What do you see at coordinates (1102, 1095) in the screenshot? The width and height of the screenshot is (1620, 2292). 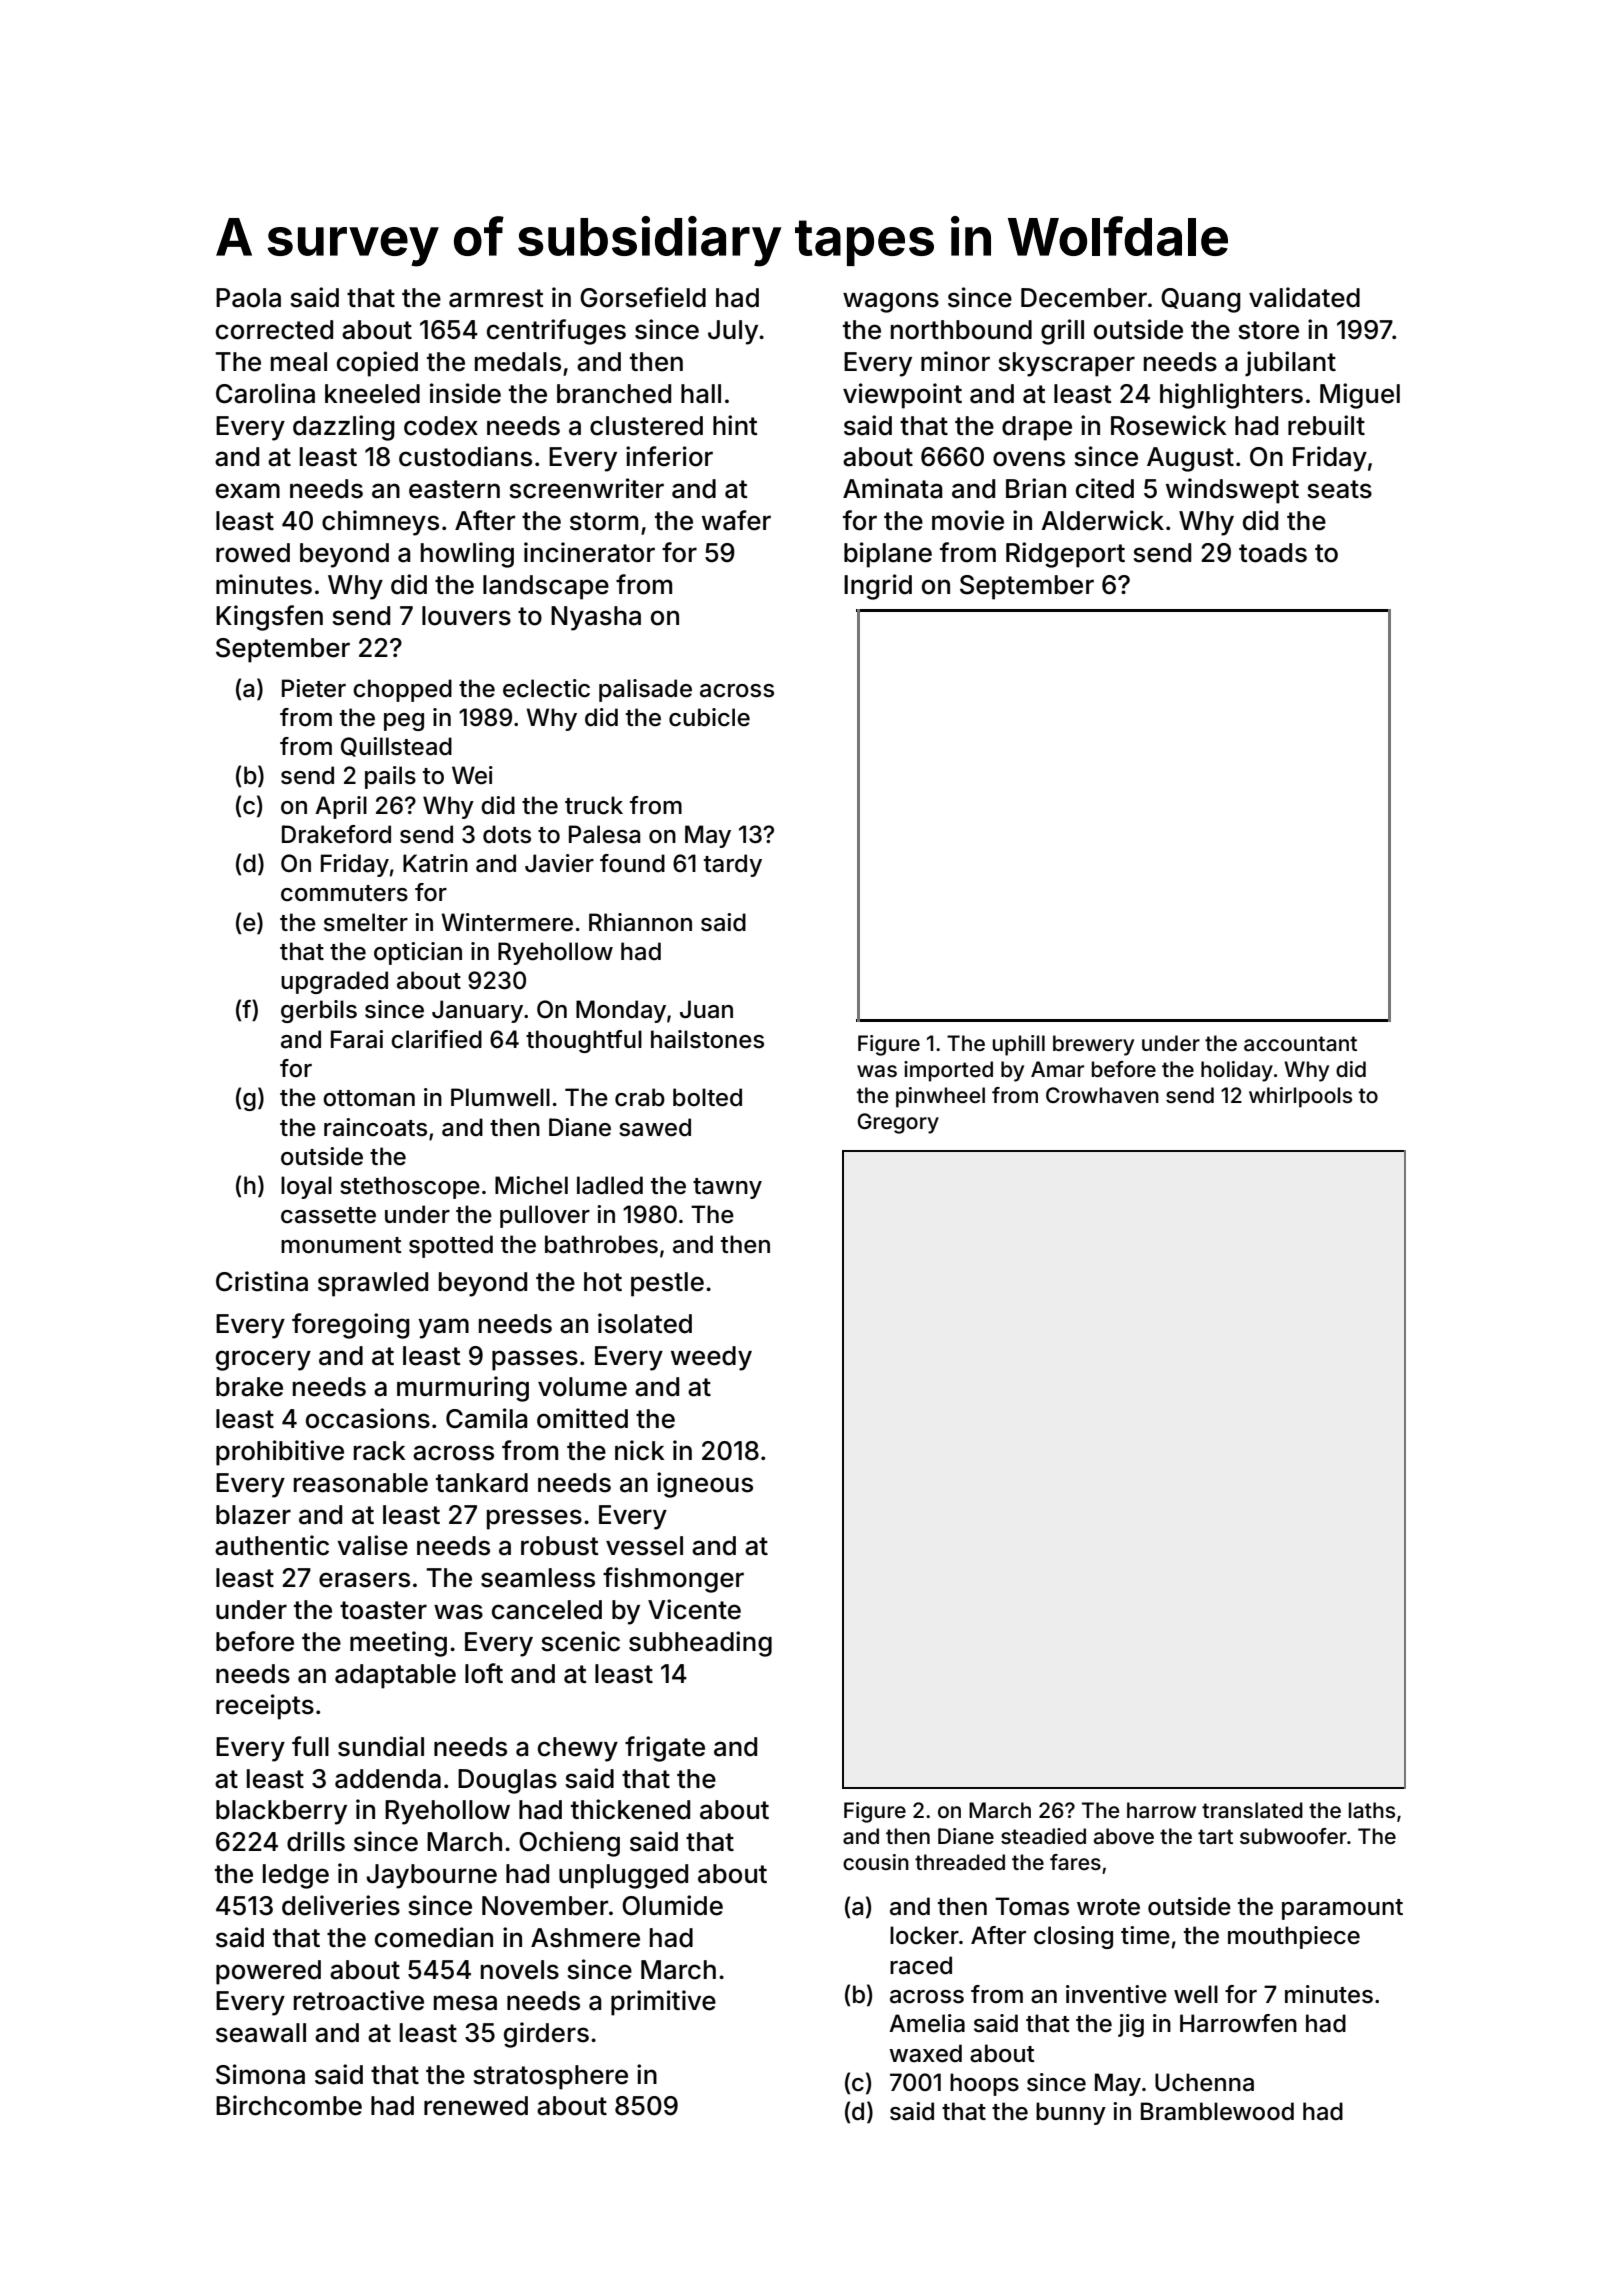 I see `Crowhaven` at bounding box center [1102, 1095].
